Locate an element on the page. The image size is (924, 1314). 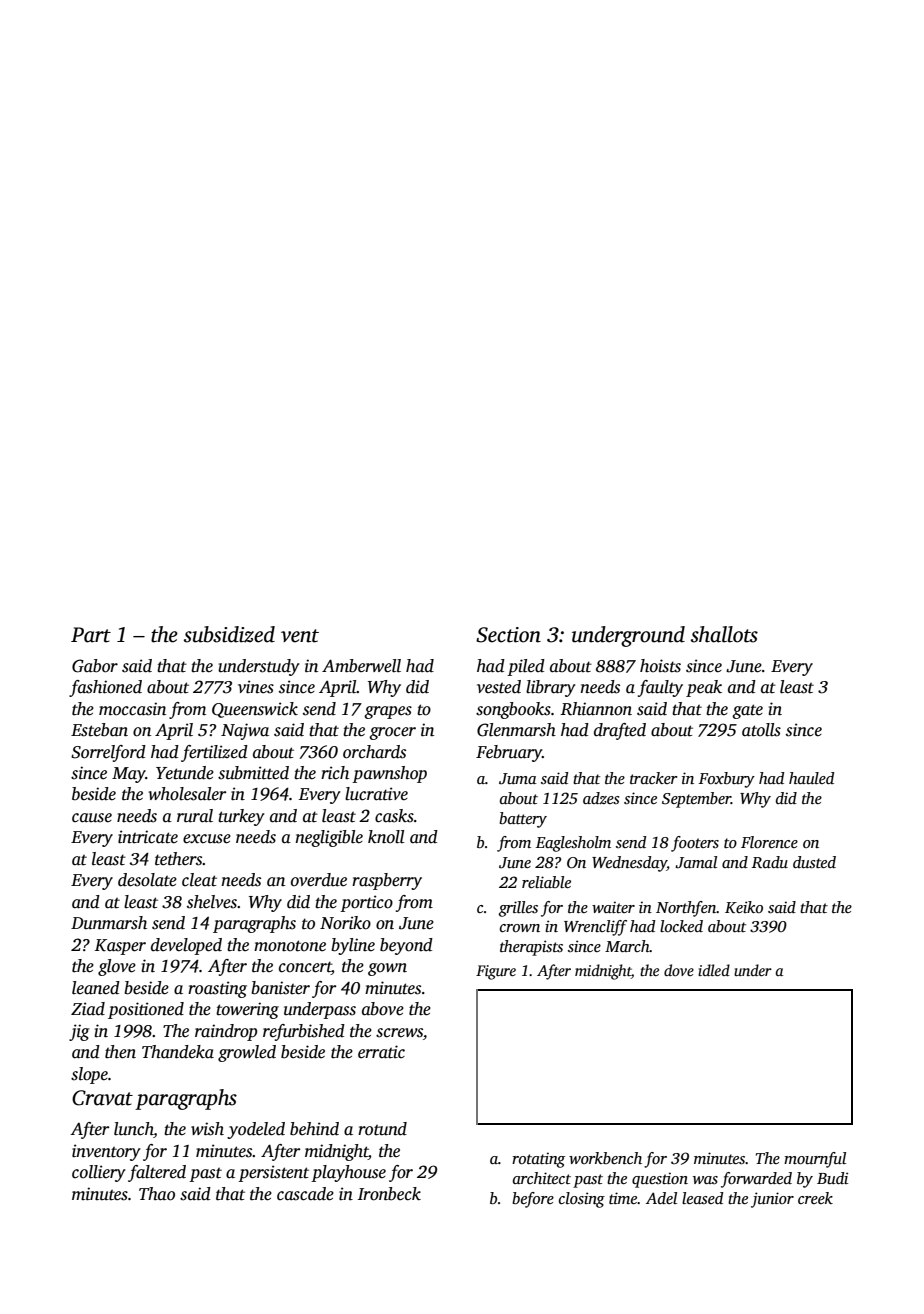
atolls is located at coordinates (761, 730).
